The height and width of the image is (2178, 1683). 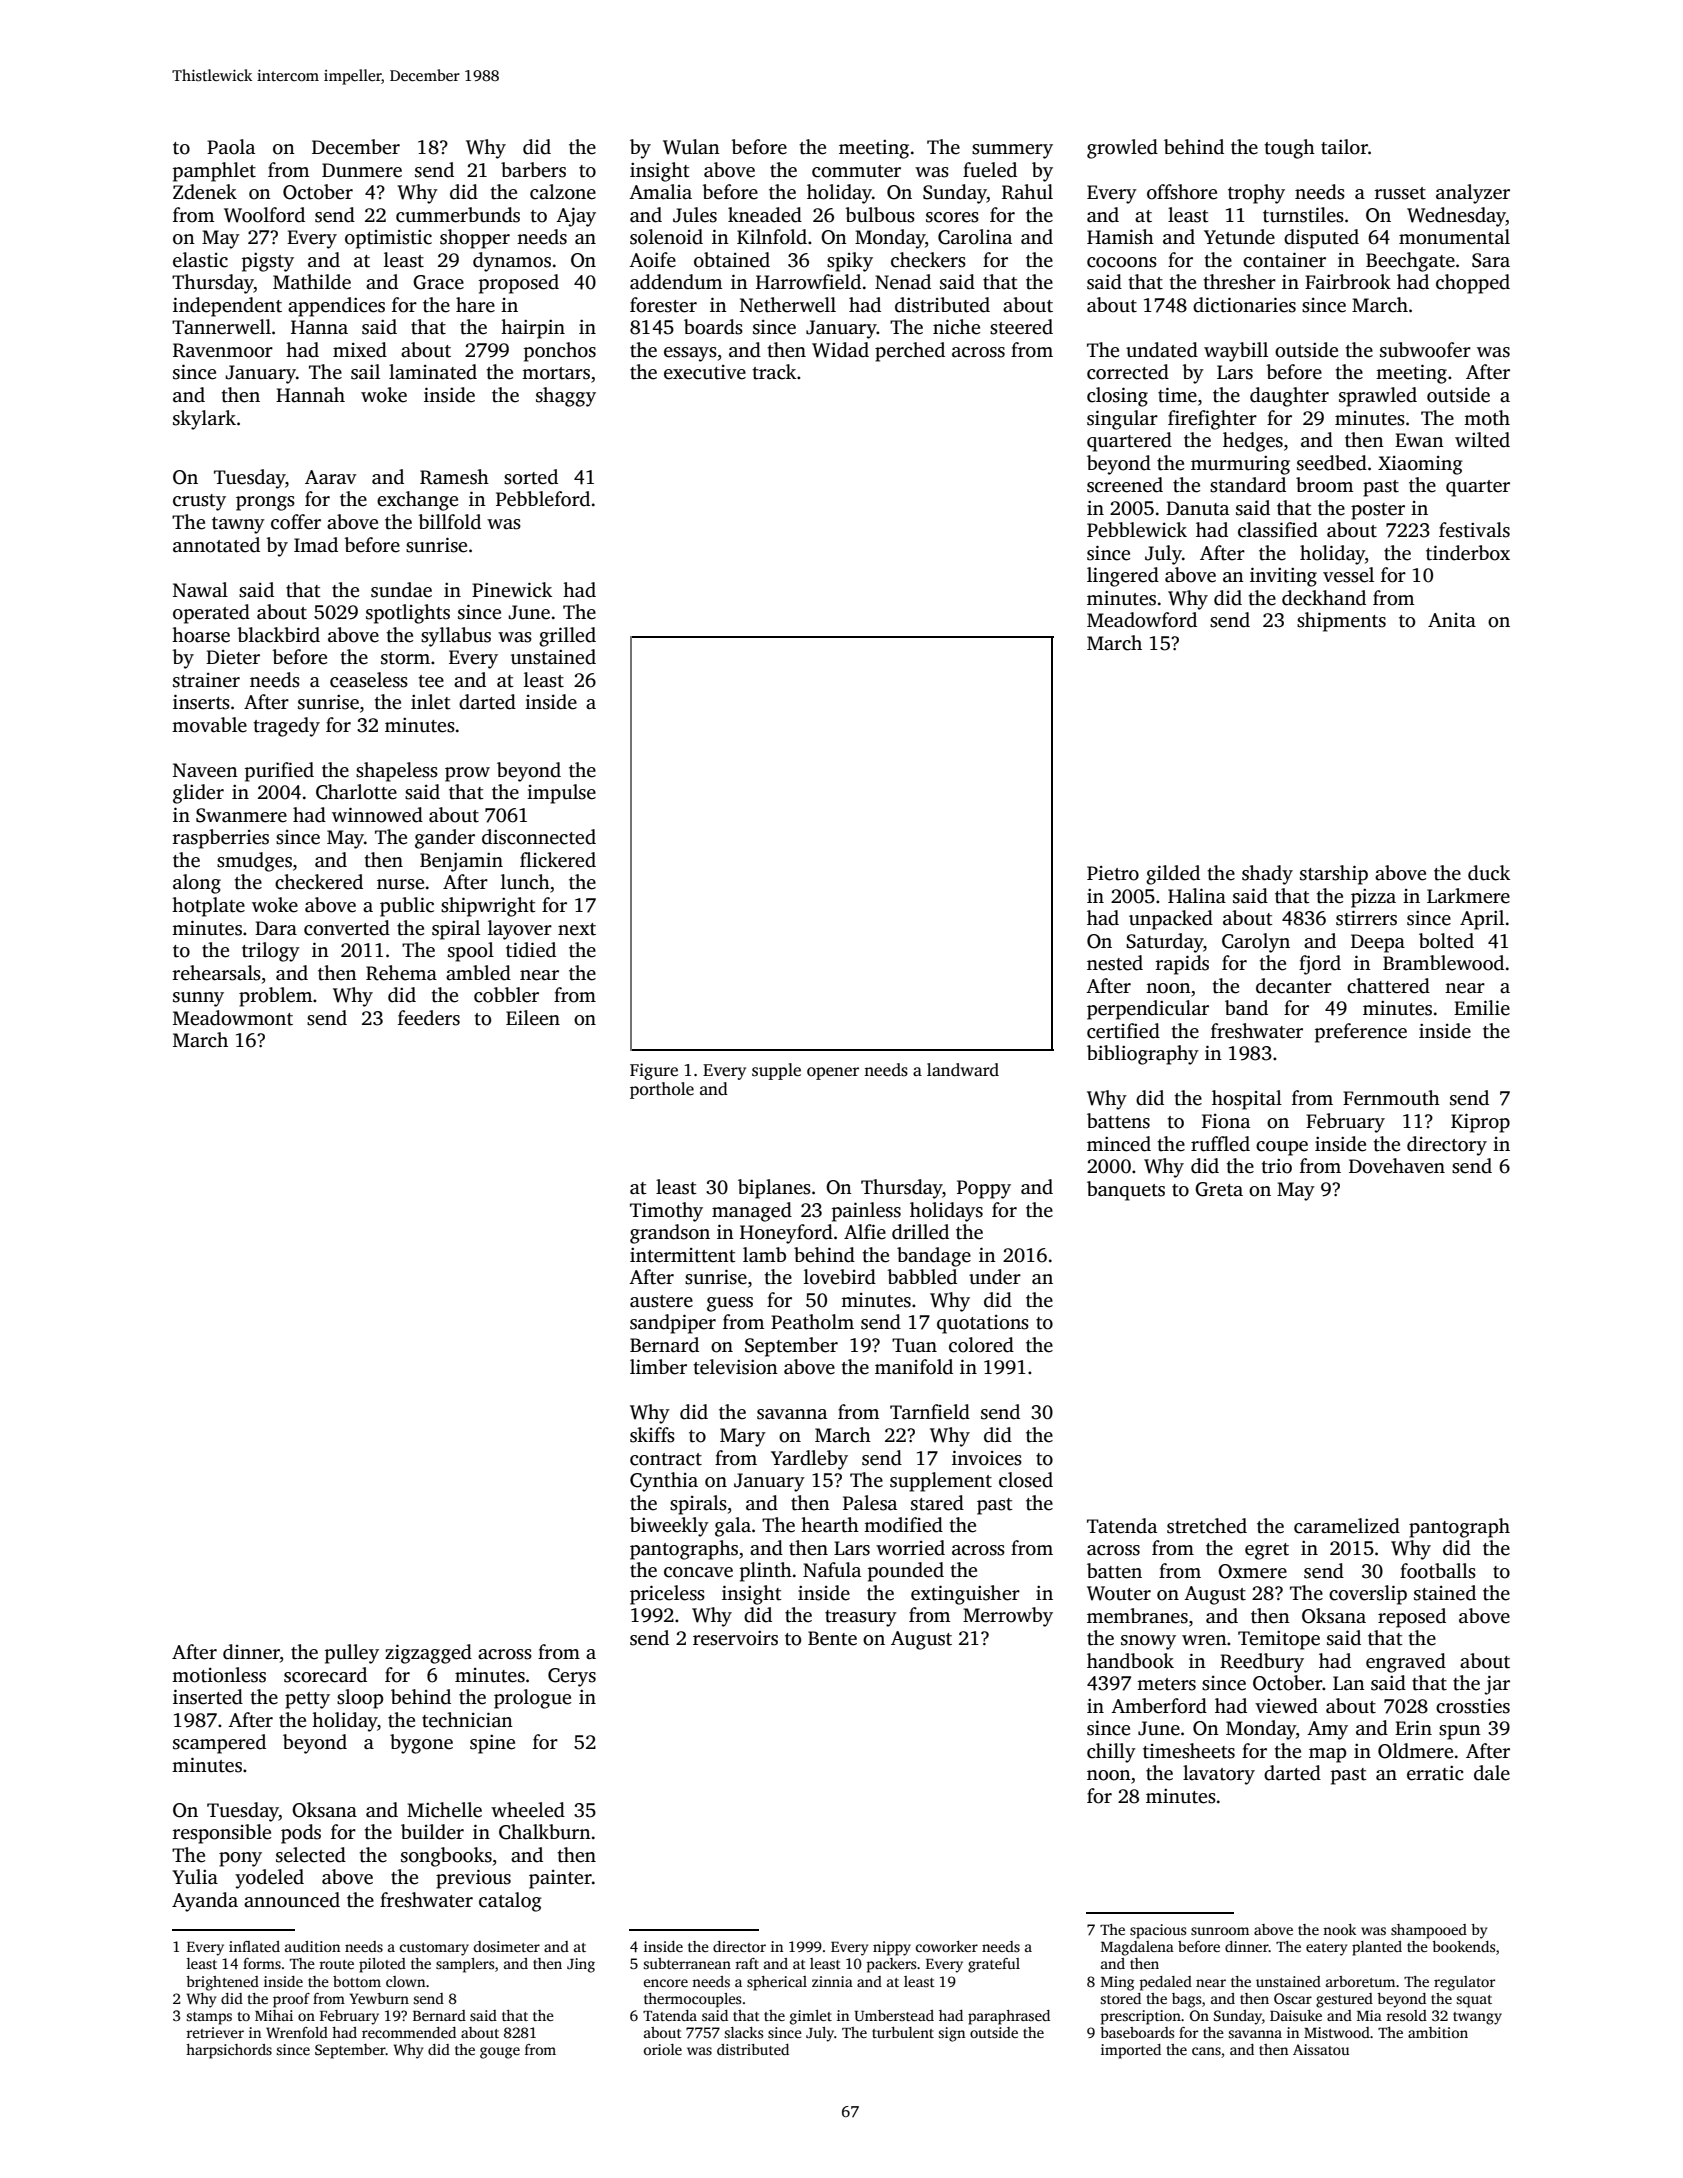 I want to click on Meadowmont, so click(x=233, y=1018).
